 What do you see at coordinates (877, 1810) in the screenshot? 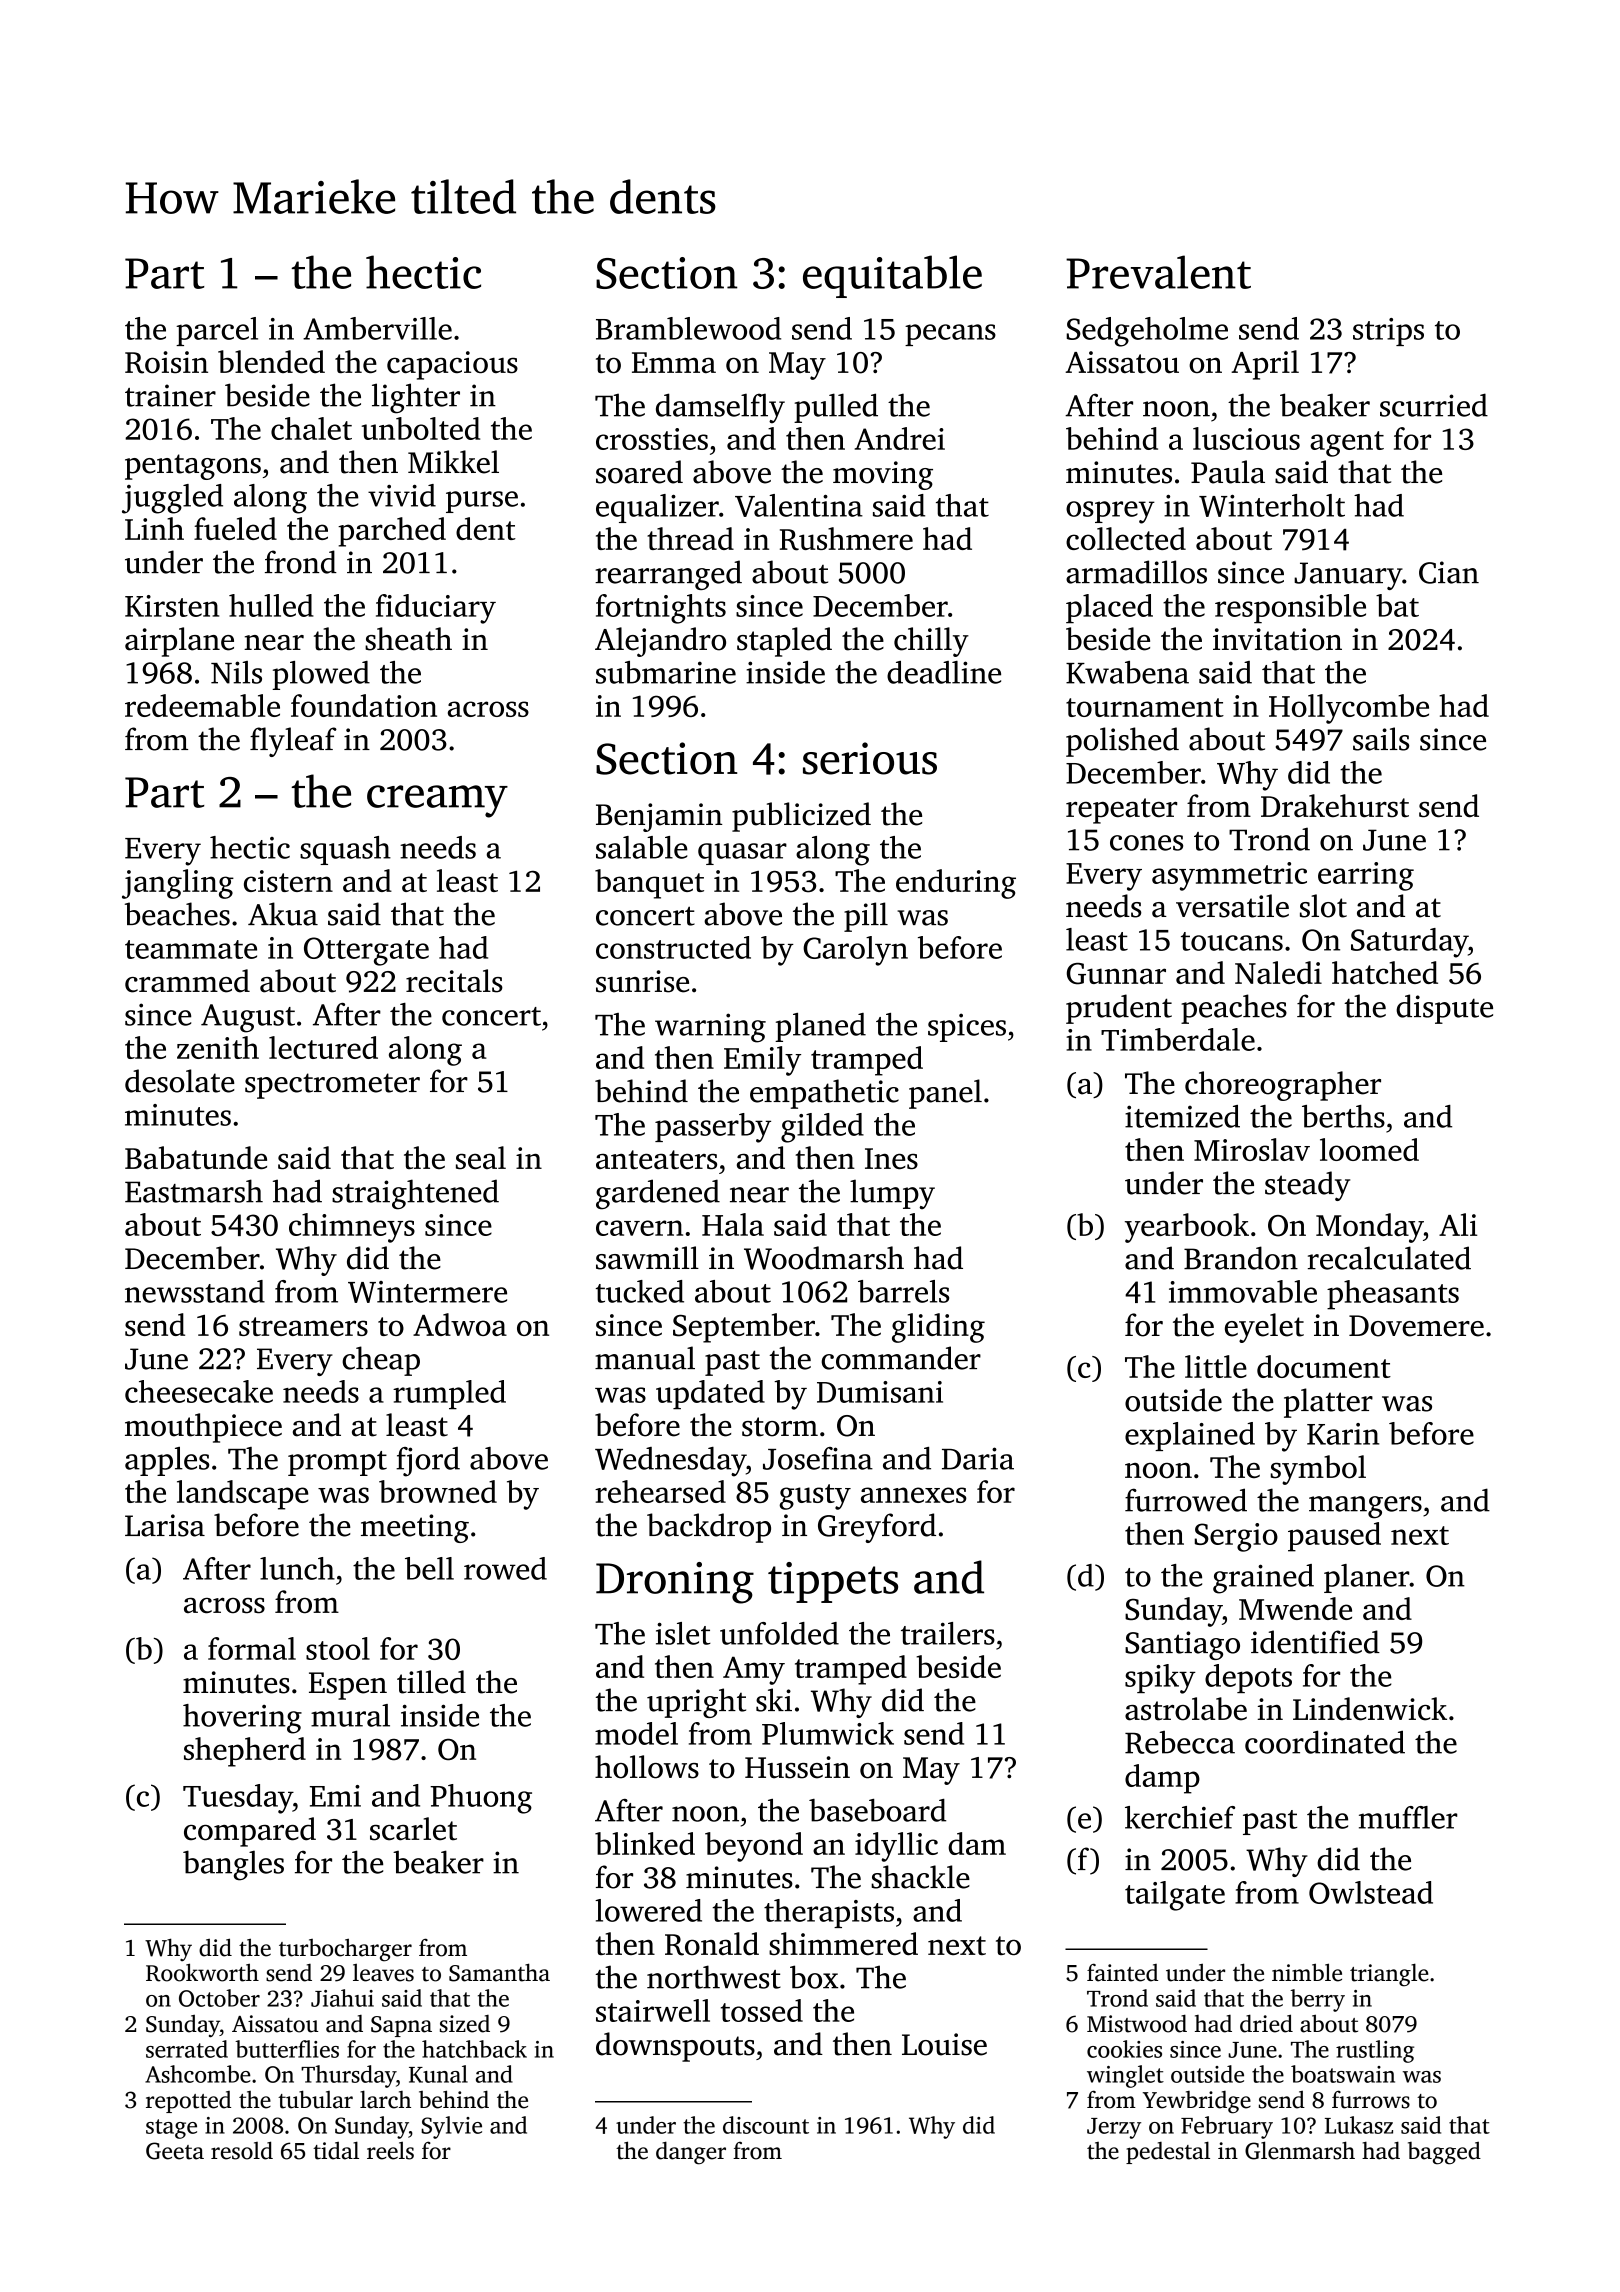
I see `baseboard` at bounding box center [877, 1810].
